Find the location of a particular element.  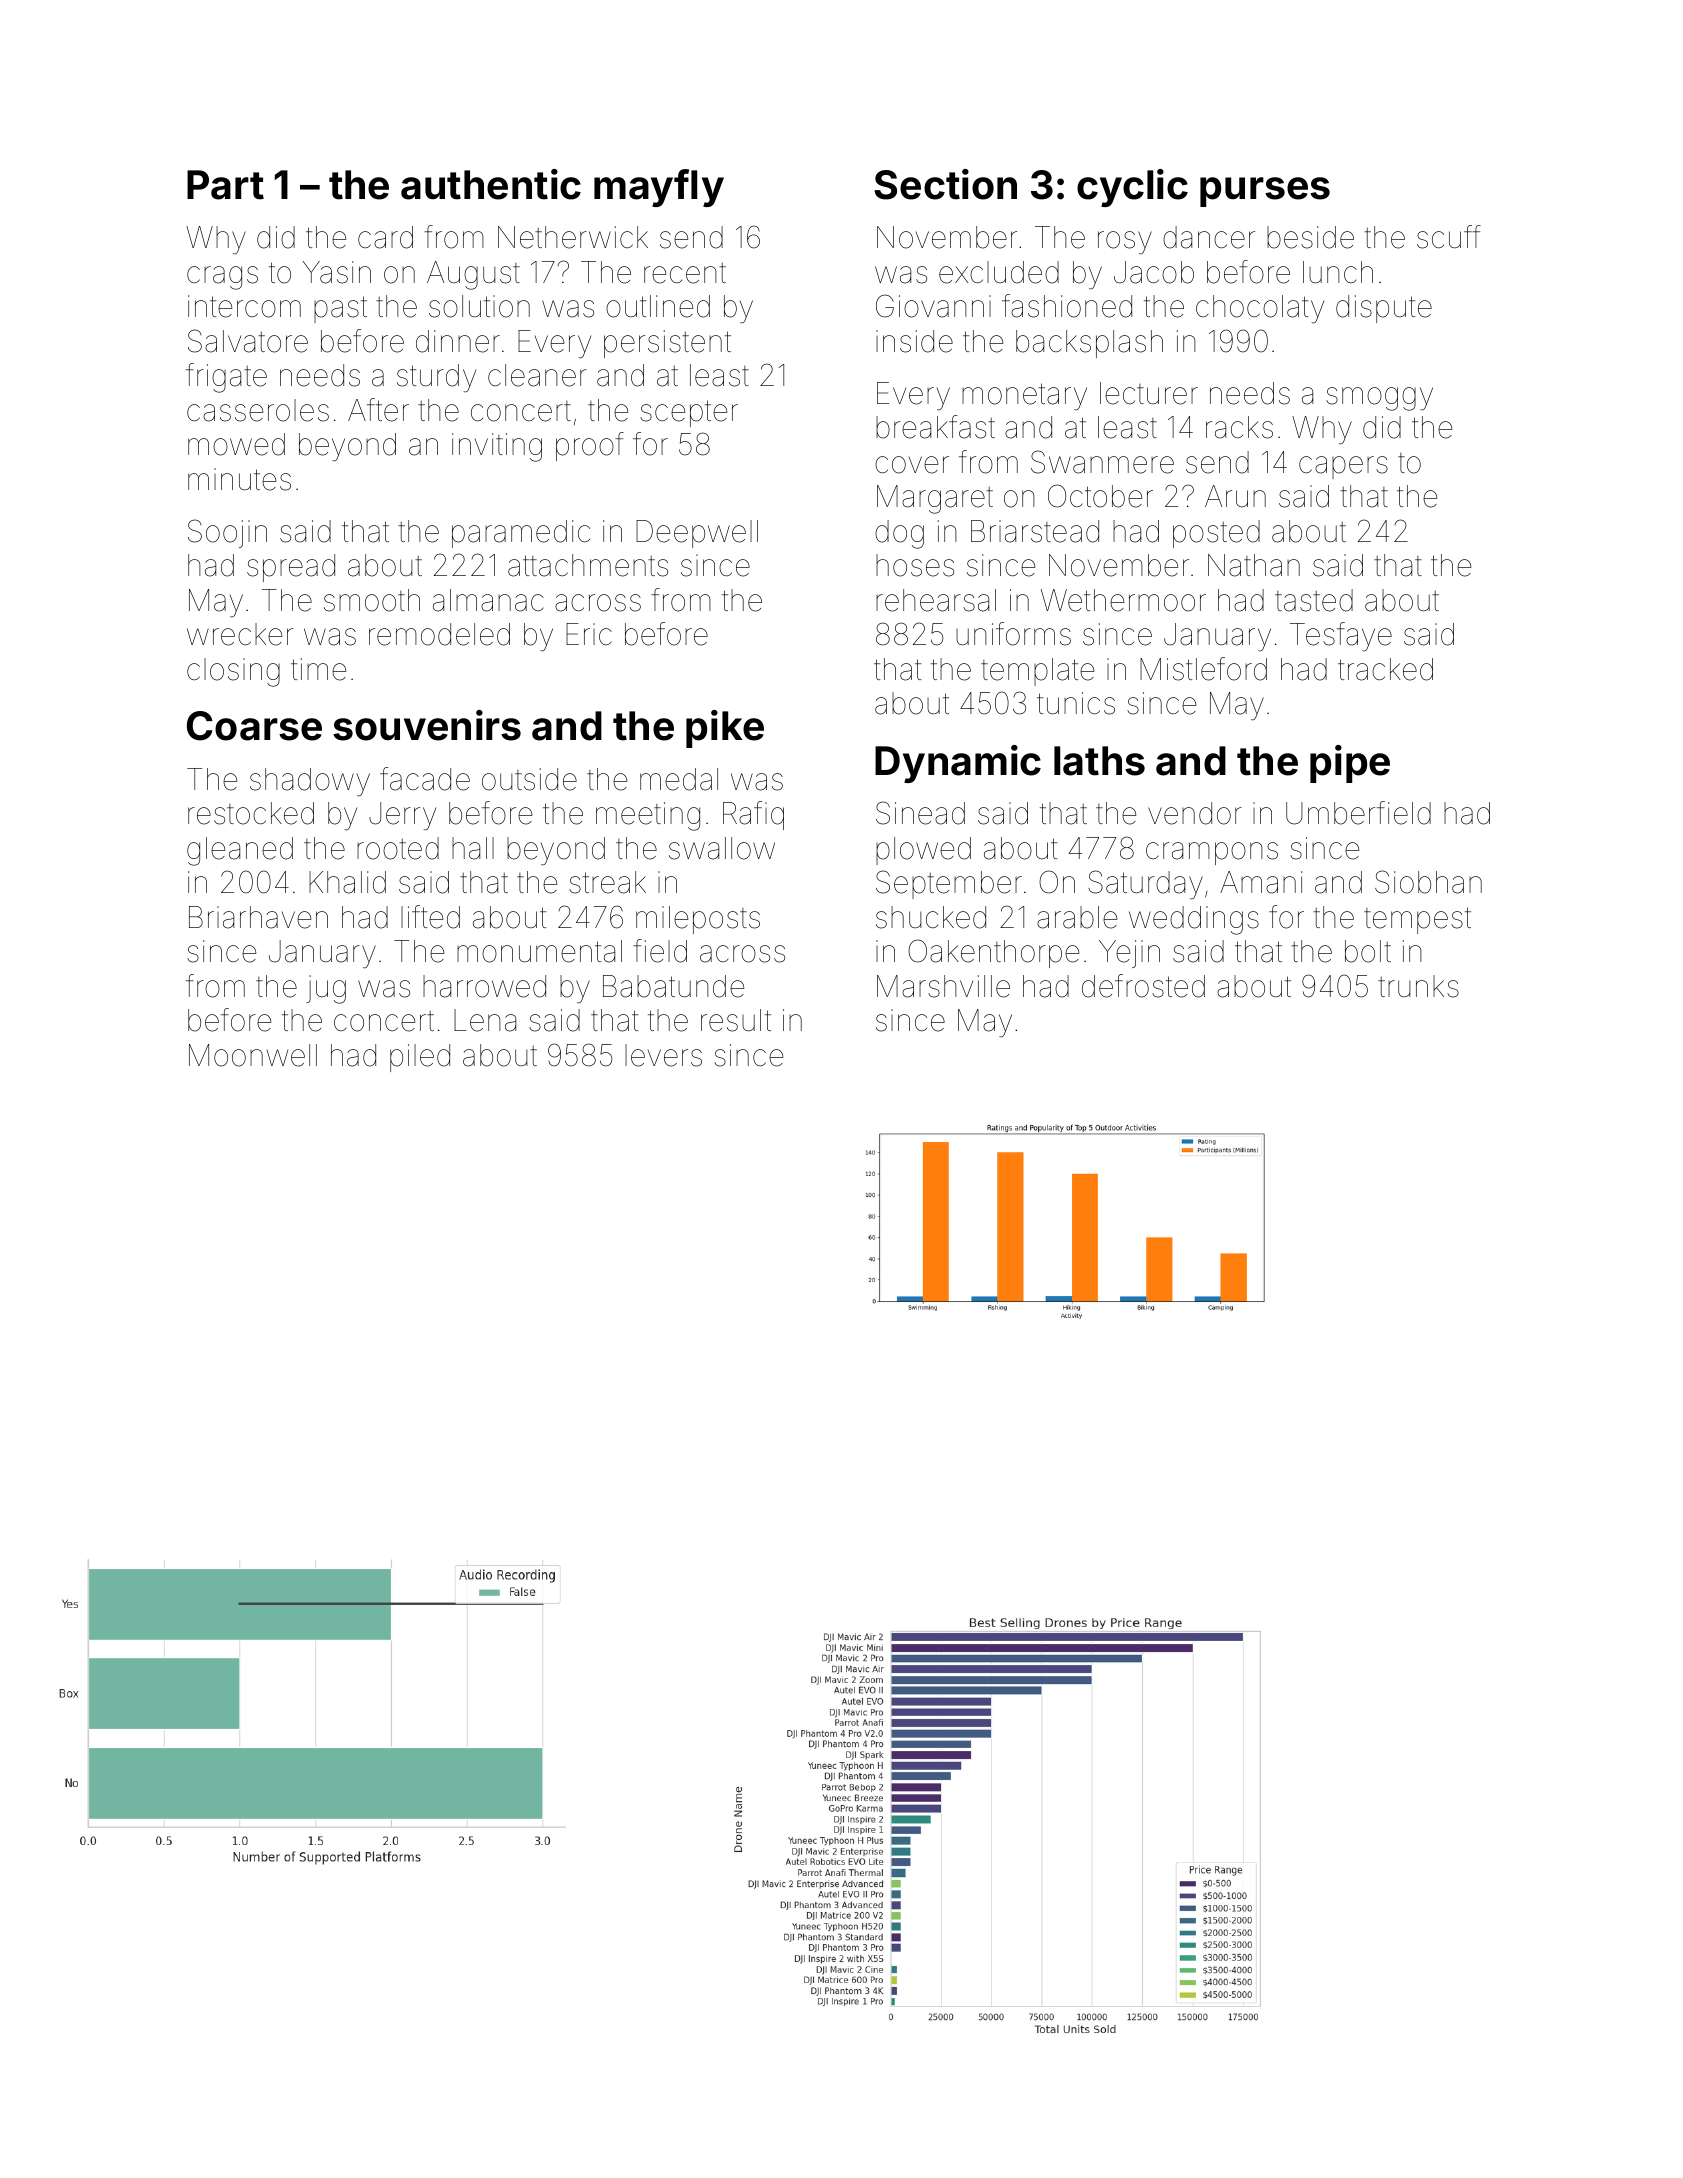

jug is located at coordinates (326, 989).
